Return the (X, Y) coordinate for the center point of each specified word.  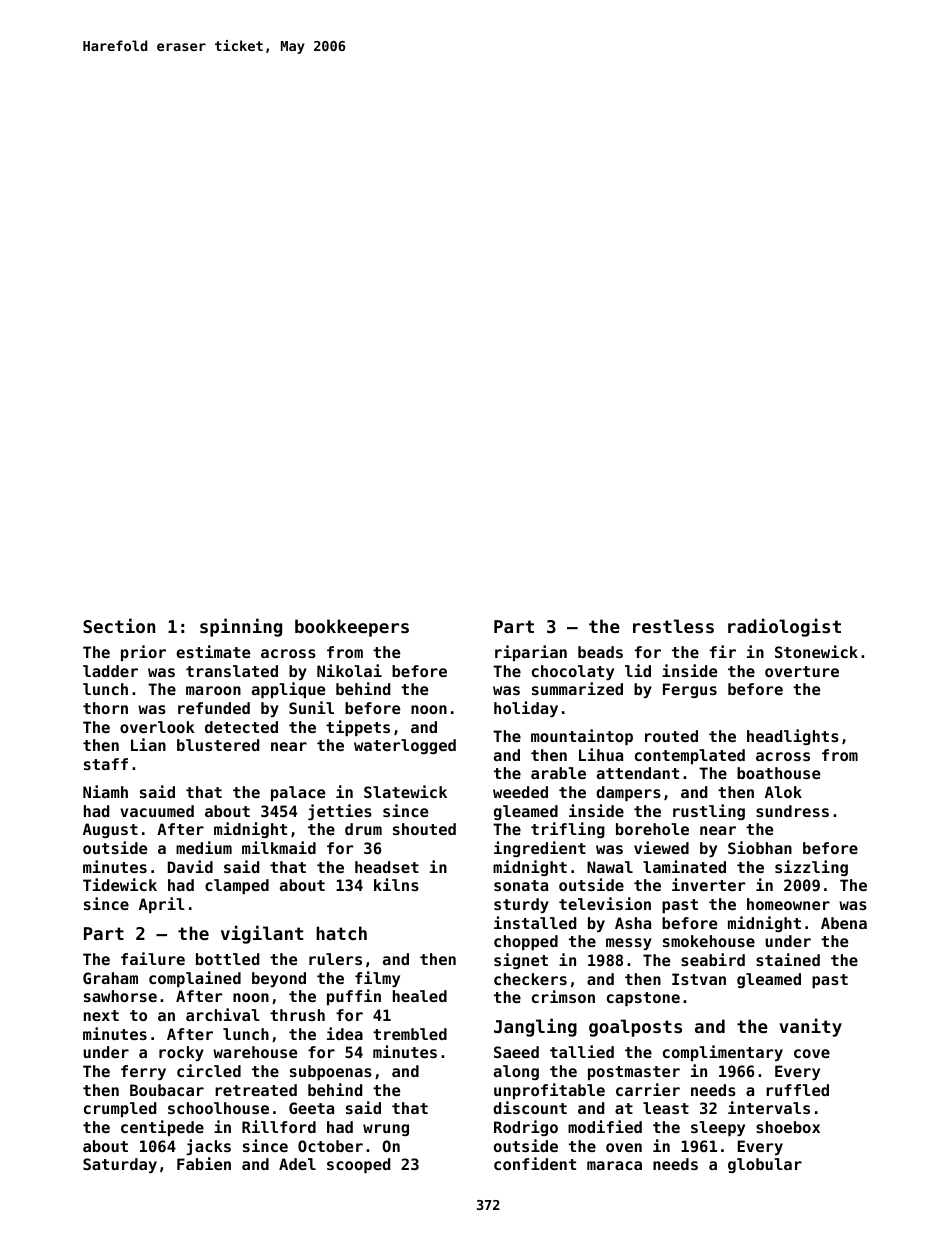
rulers (335, 959)
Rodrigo (526, 1128)
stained (788, 959)
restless (673, 626)
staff (106, 764)
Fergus (690, 690)
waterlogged (405, 746)
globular (765, 1165)
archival (223, 1014)
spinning (241, 627)
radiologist (784, 627)
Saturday (120, 1165)
